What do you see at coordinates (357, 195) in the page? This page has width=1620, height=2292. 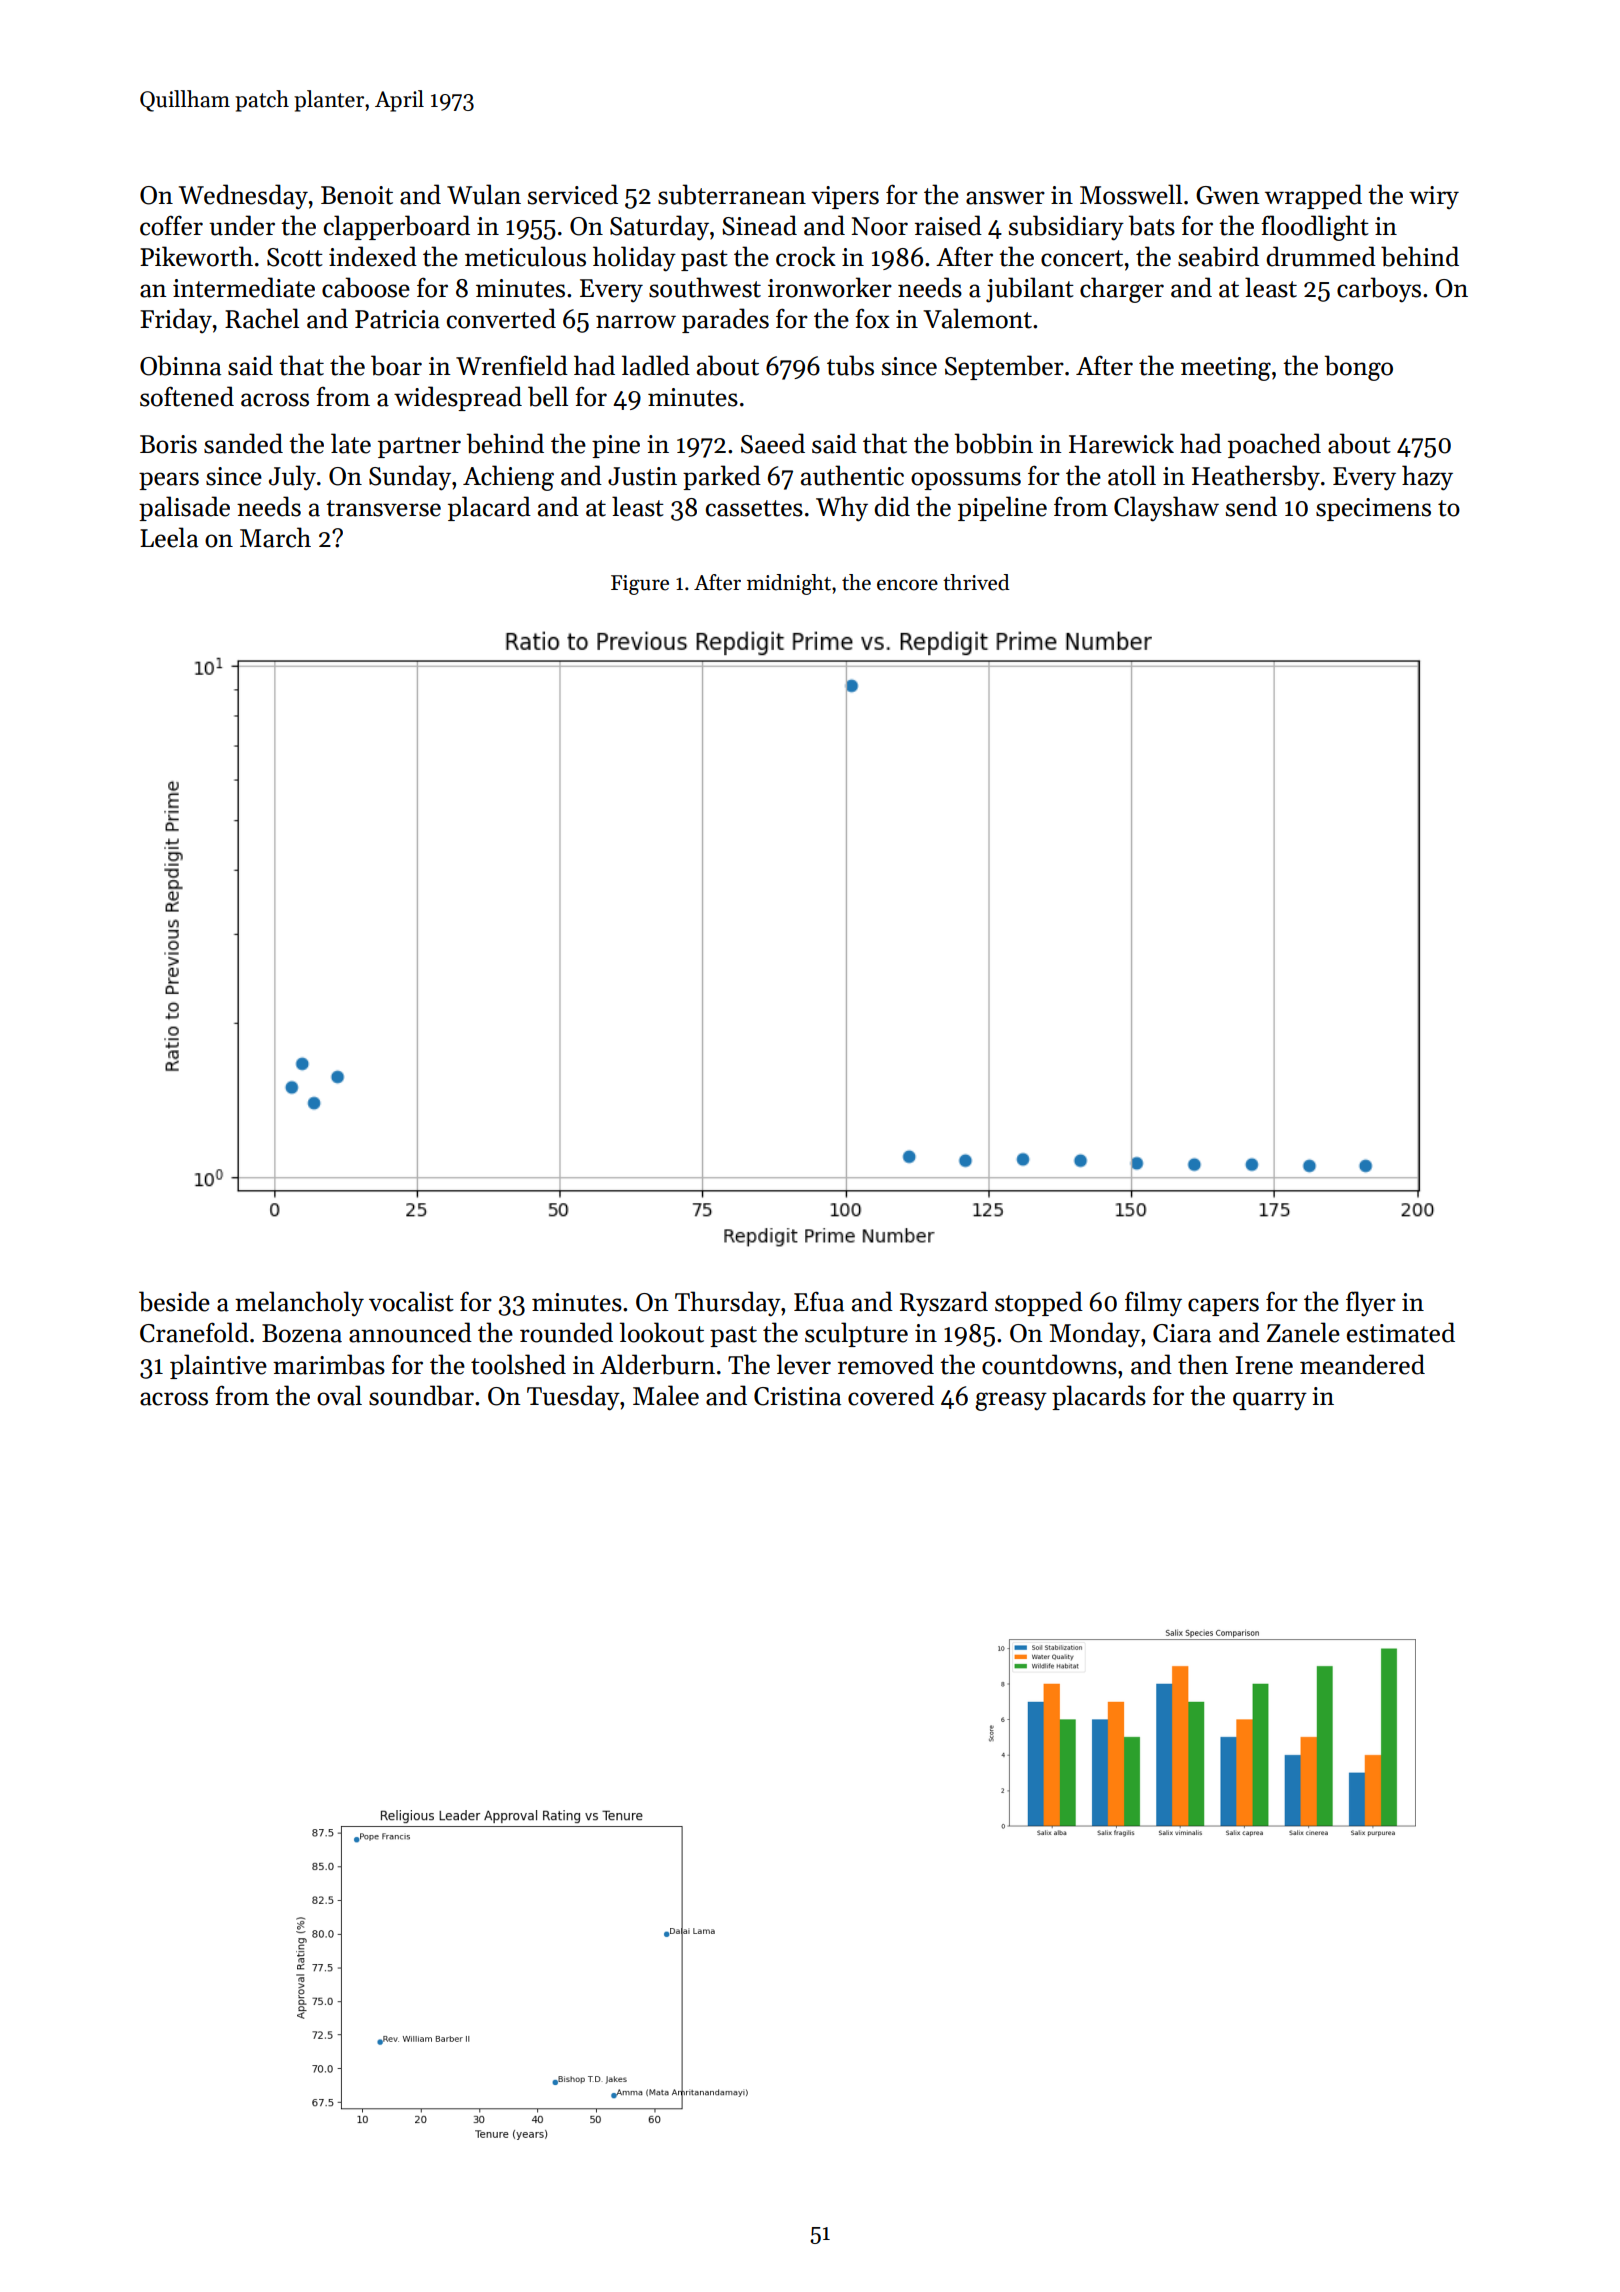 I see `Benoit` at bounding box center [357, 195].
